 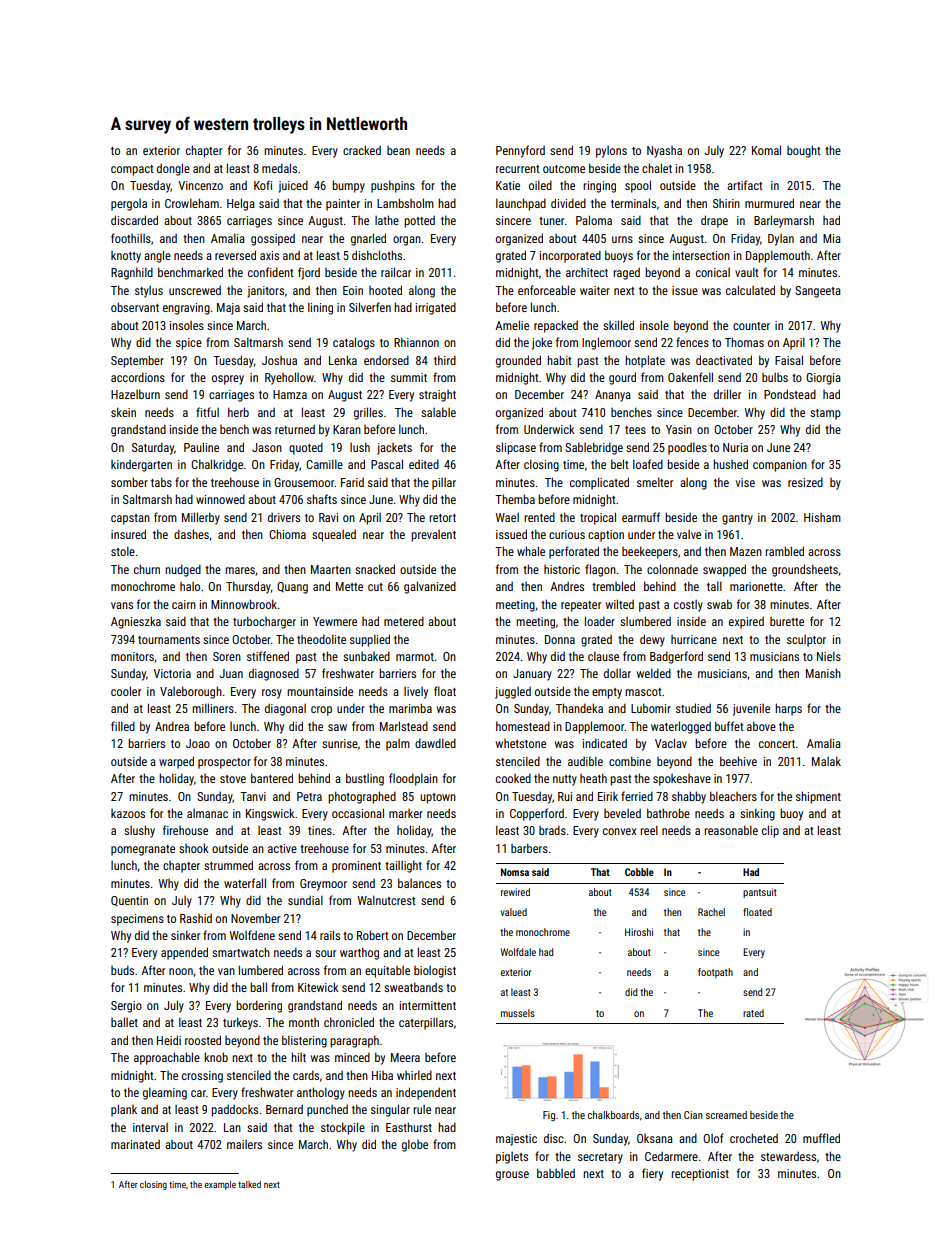 I want to click on medals, so click(x=279, y=168).
